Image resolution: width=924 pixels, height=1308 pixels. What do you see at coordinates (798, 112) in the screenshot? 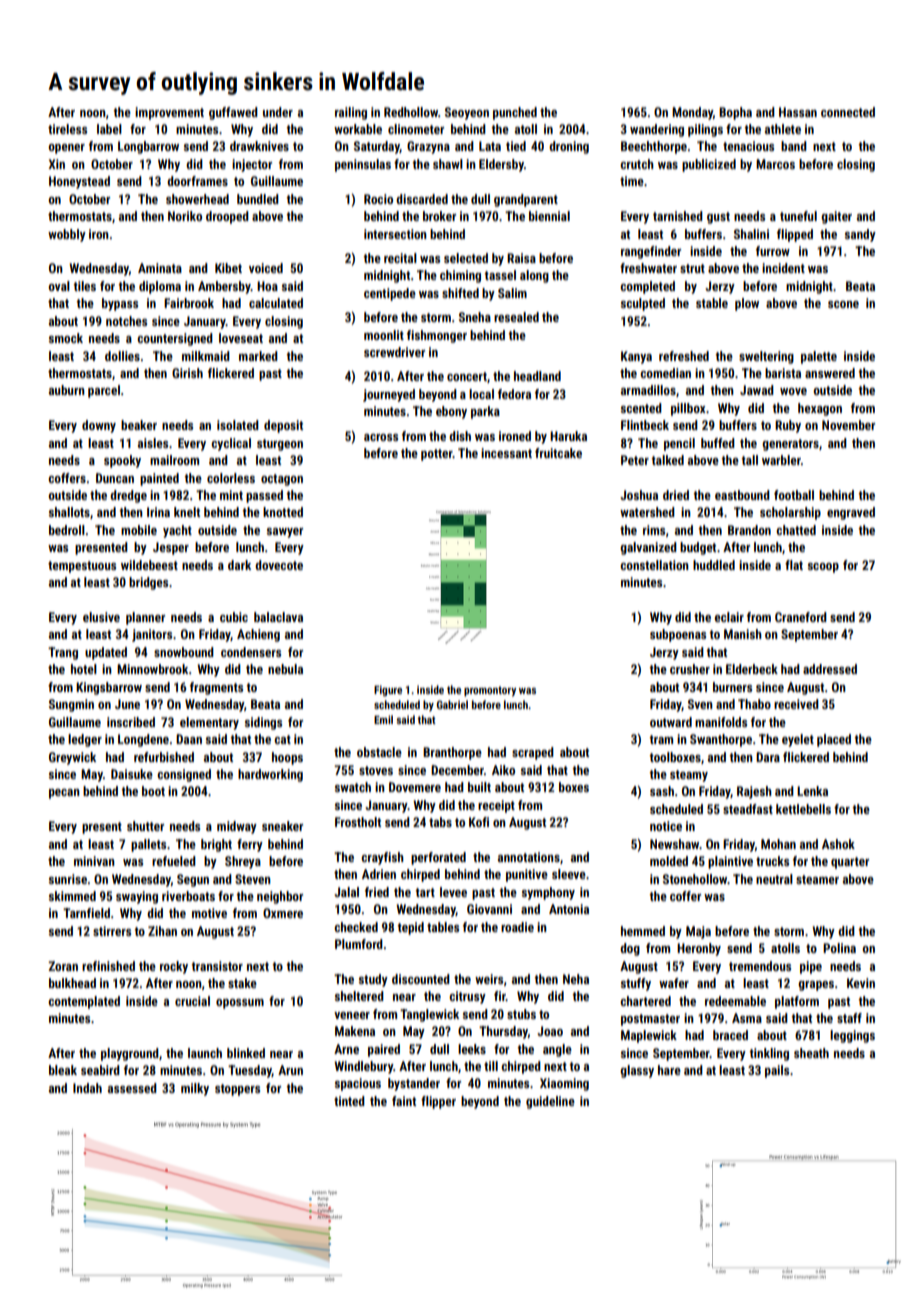
I see `Hassan` at bounding box center [798, 112].
